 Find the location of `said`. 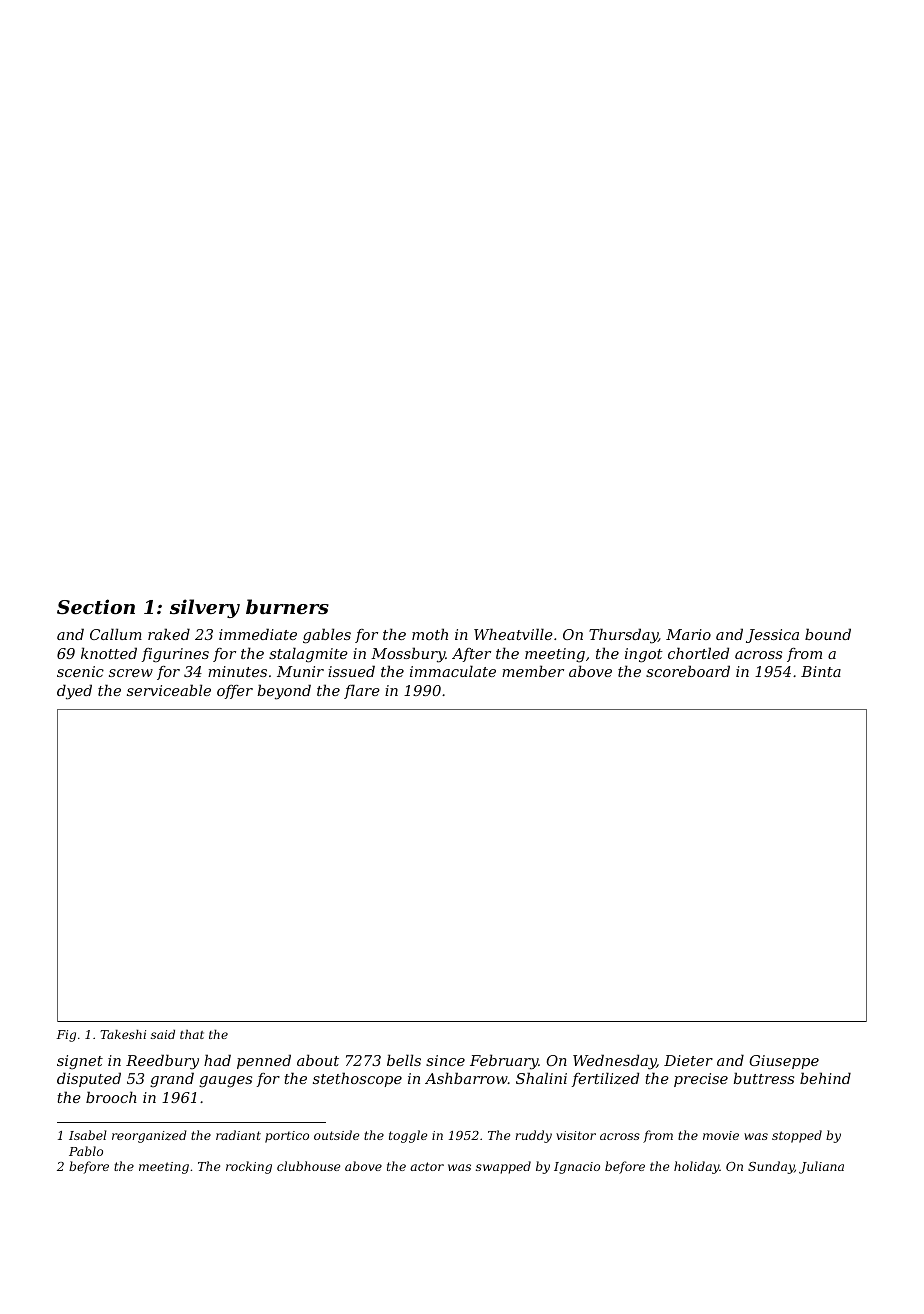

said is located at coordinates (163, 1034).
